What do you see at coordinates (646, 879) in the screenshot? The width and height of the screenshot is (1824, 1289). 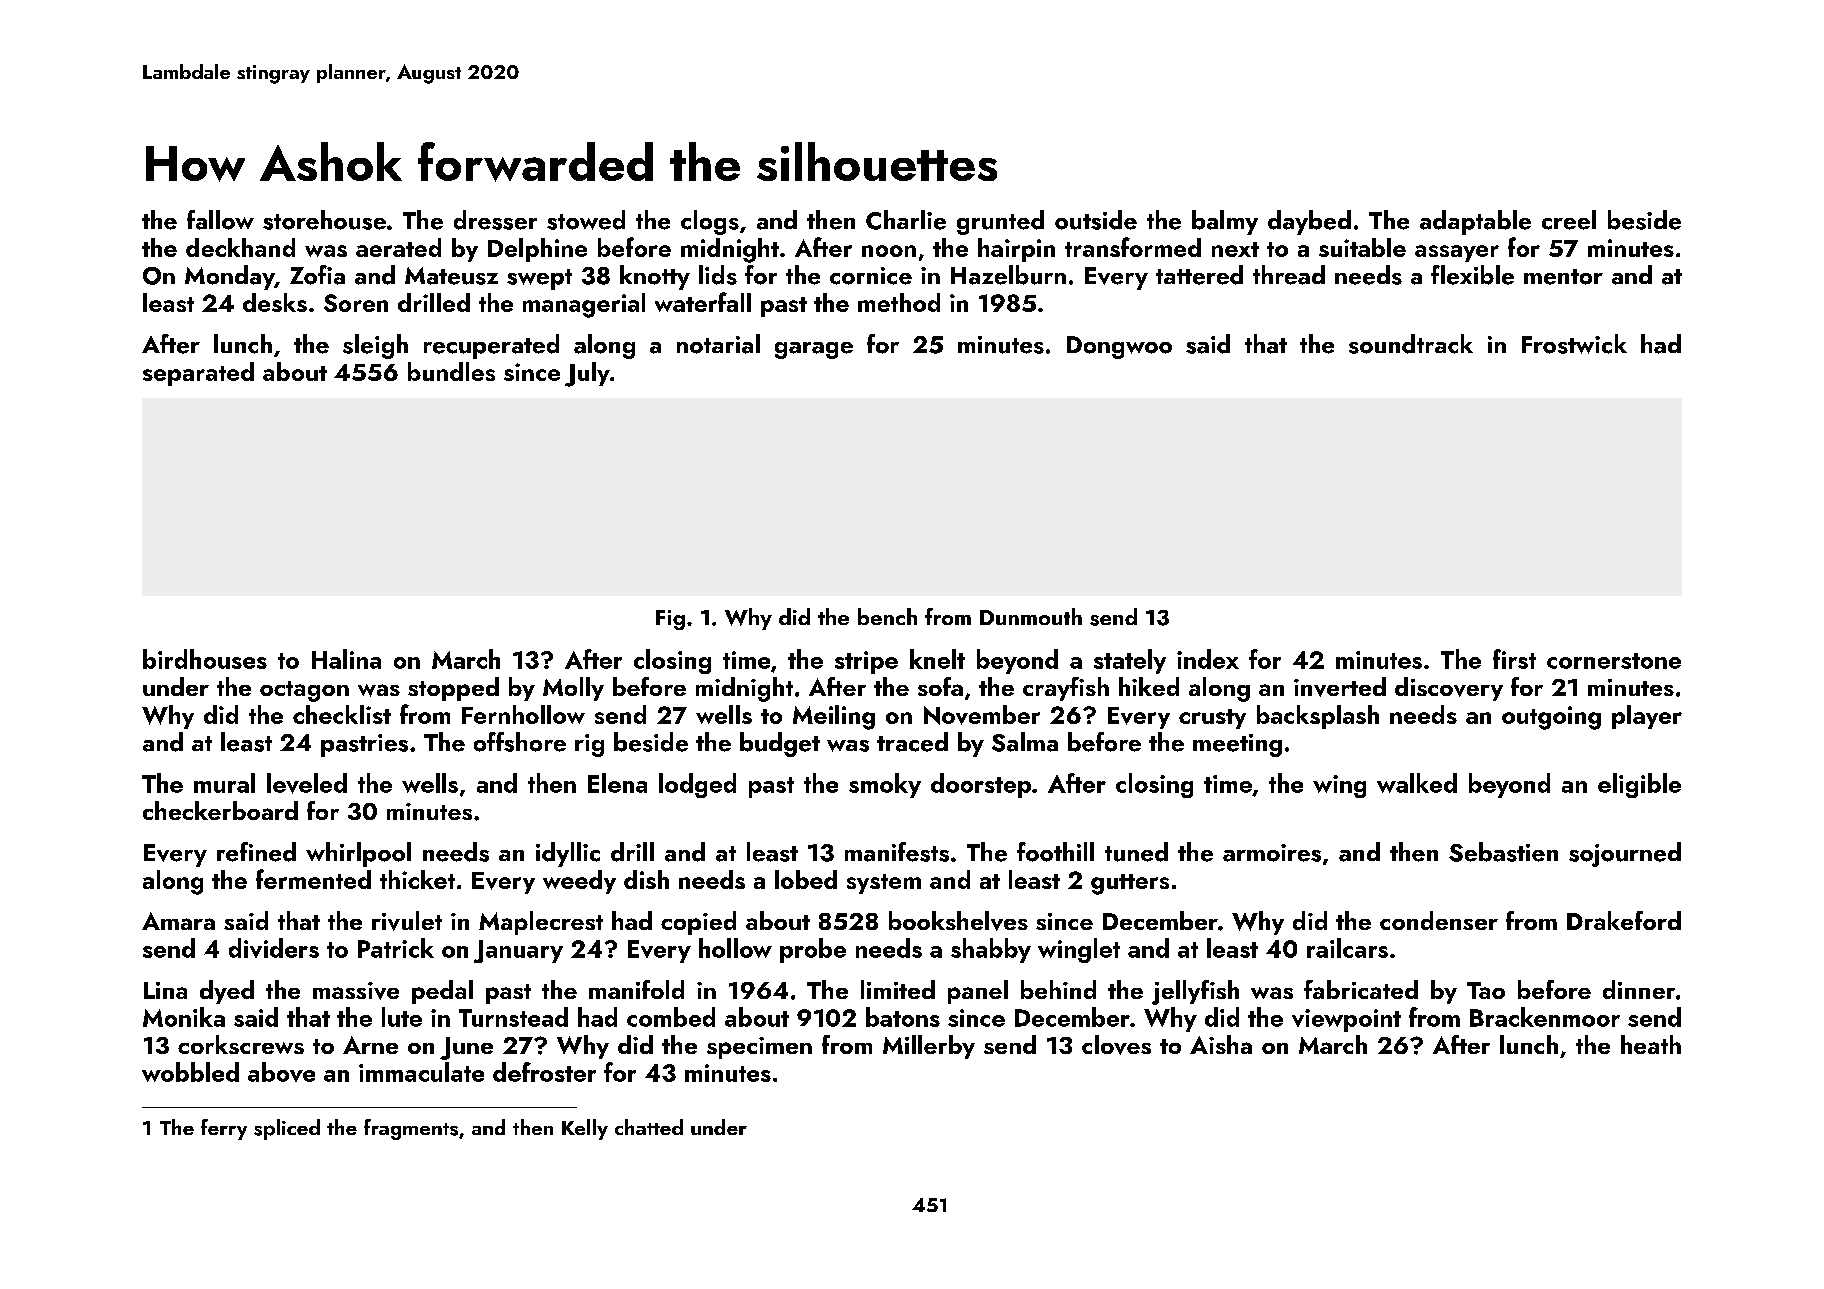 I see `dish` at bounding box center [646, 879].
